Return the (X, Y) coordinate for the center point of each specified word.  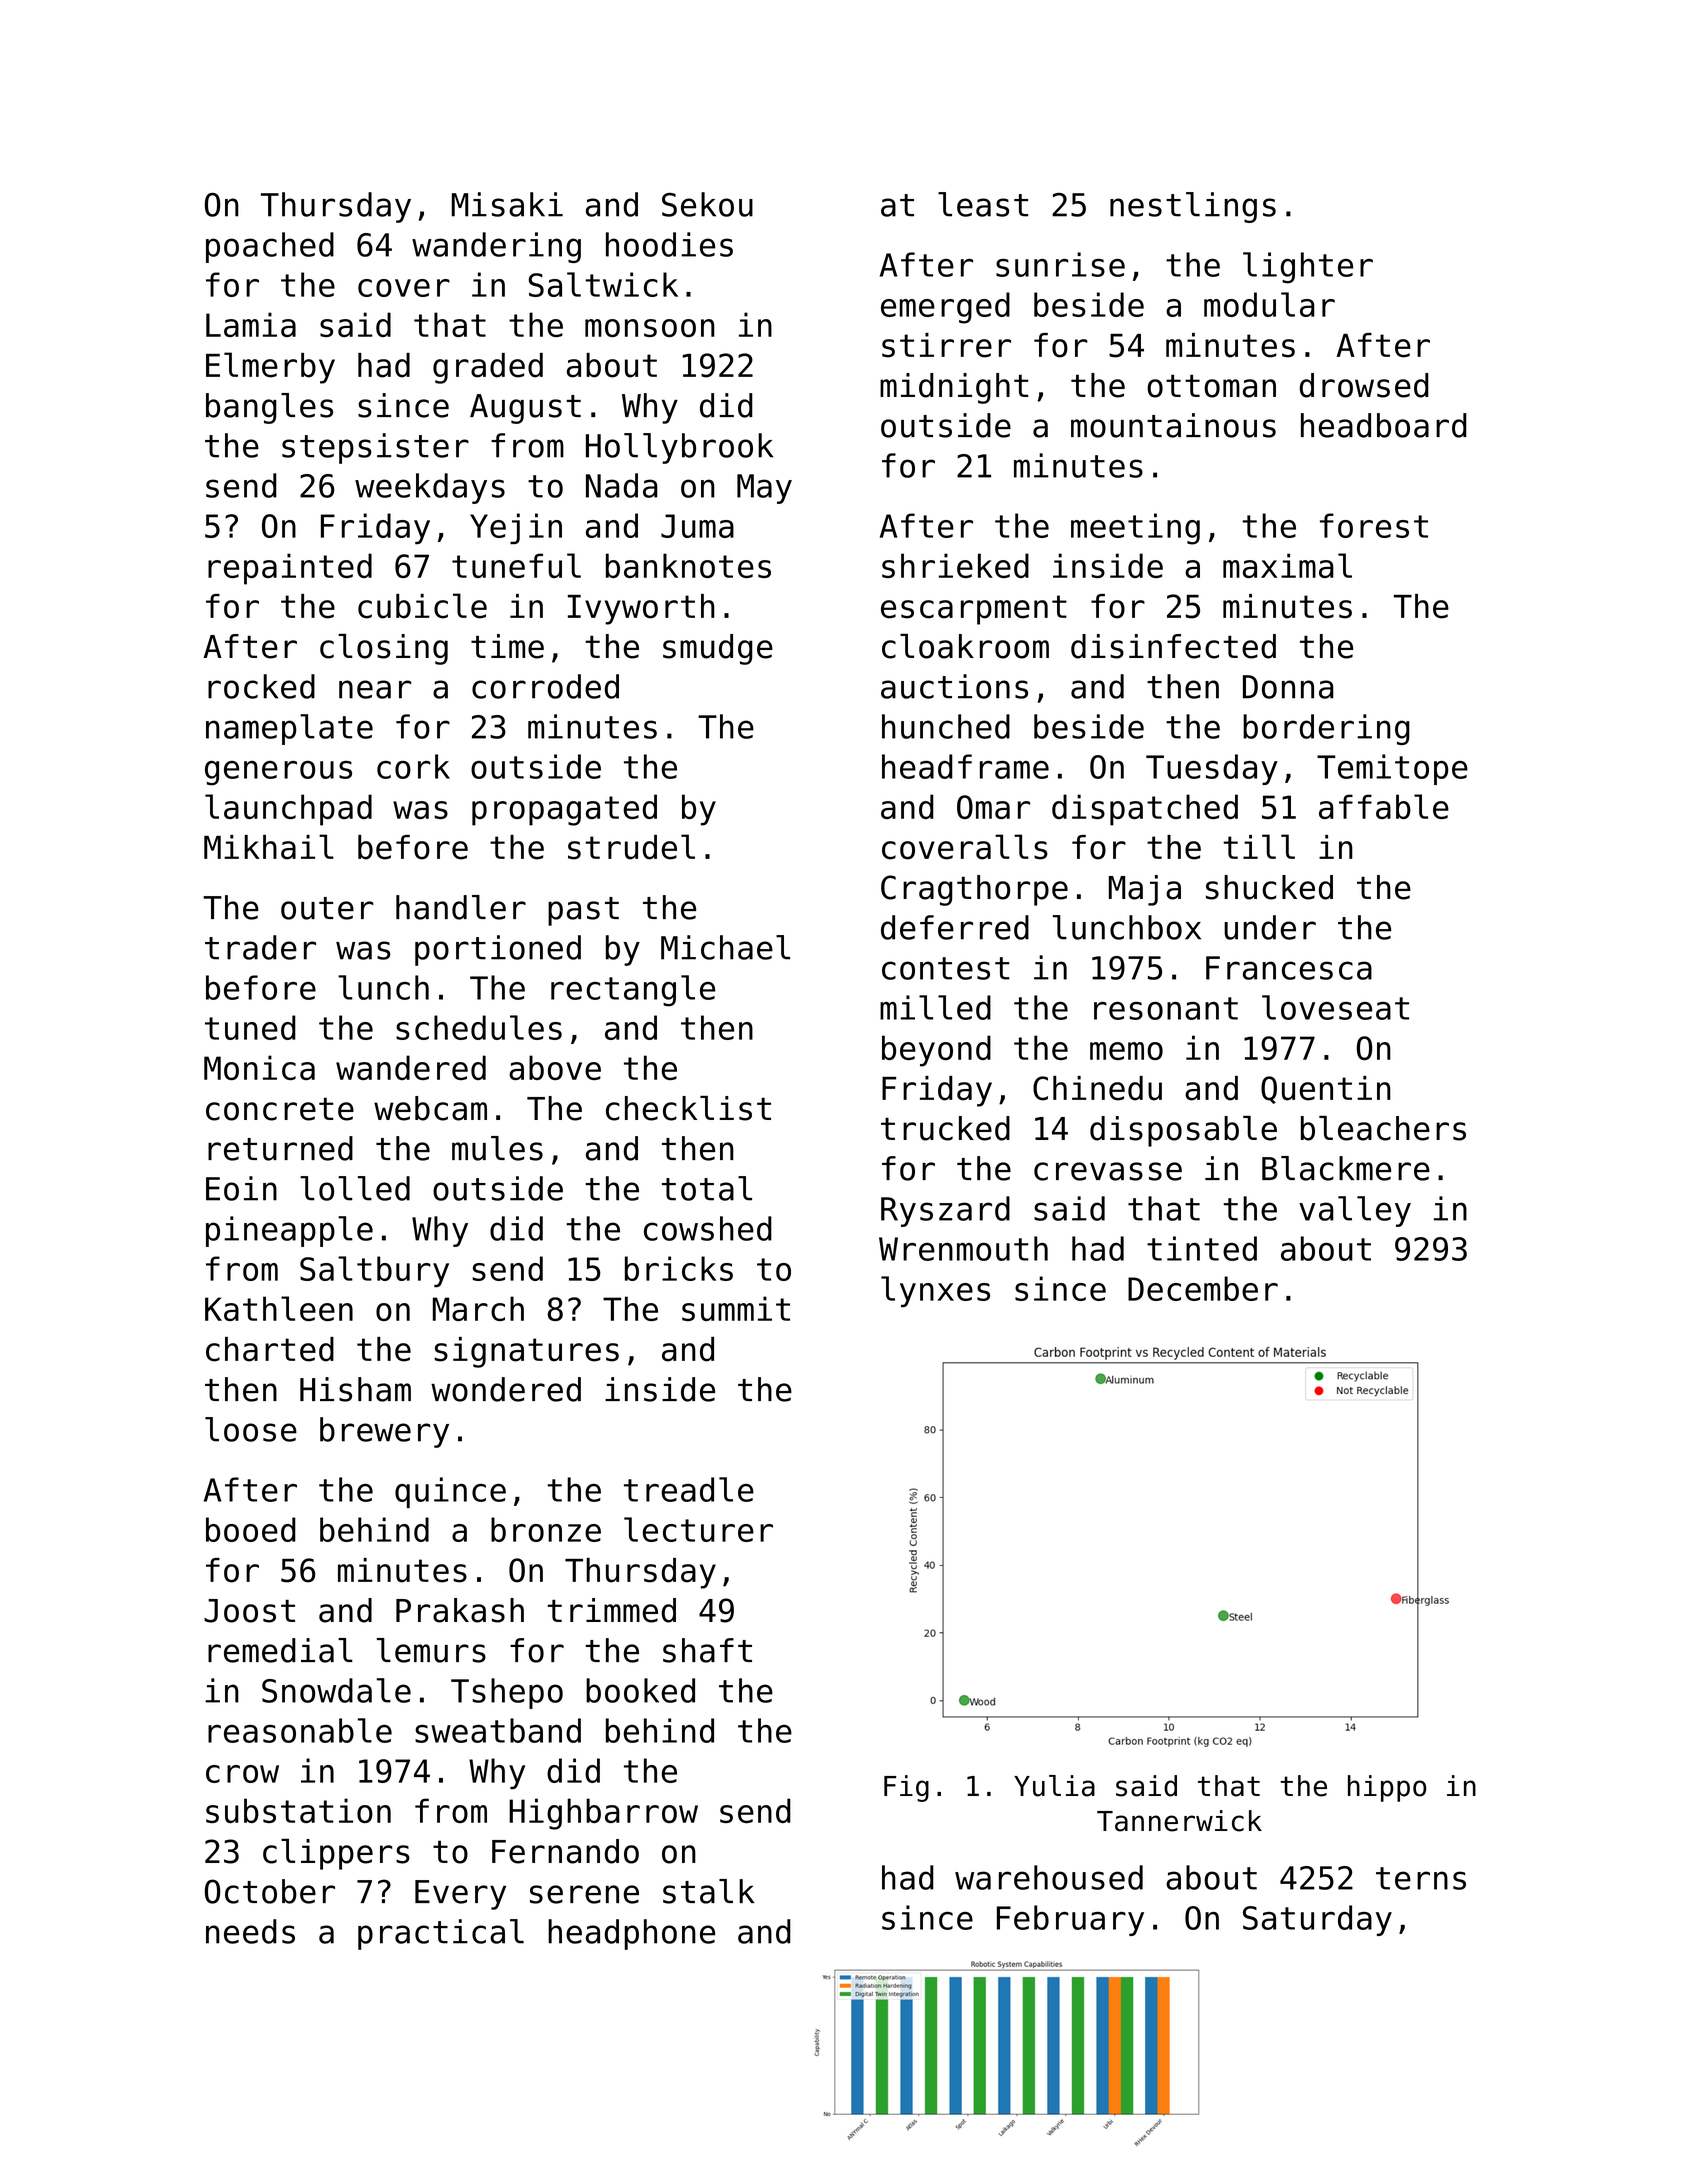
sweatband (498, 1730)
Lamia (251, 324)
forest (1374, 525)
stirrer (946, 345)
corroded (545, 686)
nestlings (1193, 207)
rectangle (633, 991)
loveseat (1335, 1007)
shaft (707, 1650)
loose (251, 1429)
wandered (411, 1067)
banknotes (688, 565)
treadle (689, 1489)
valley (1355, 1211)
